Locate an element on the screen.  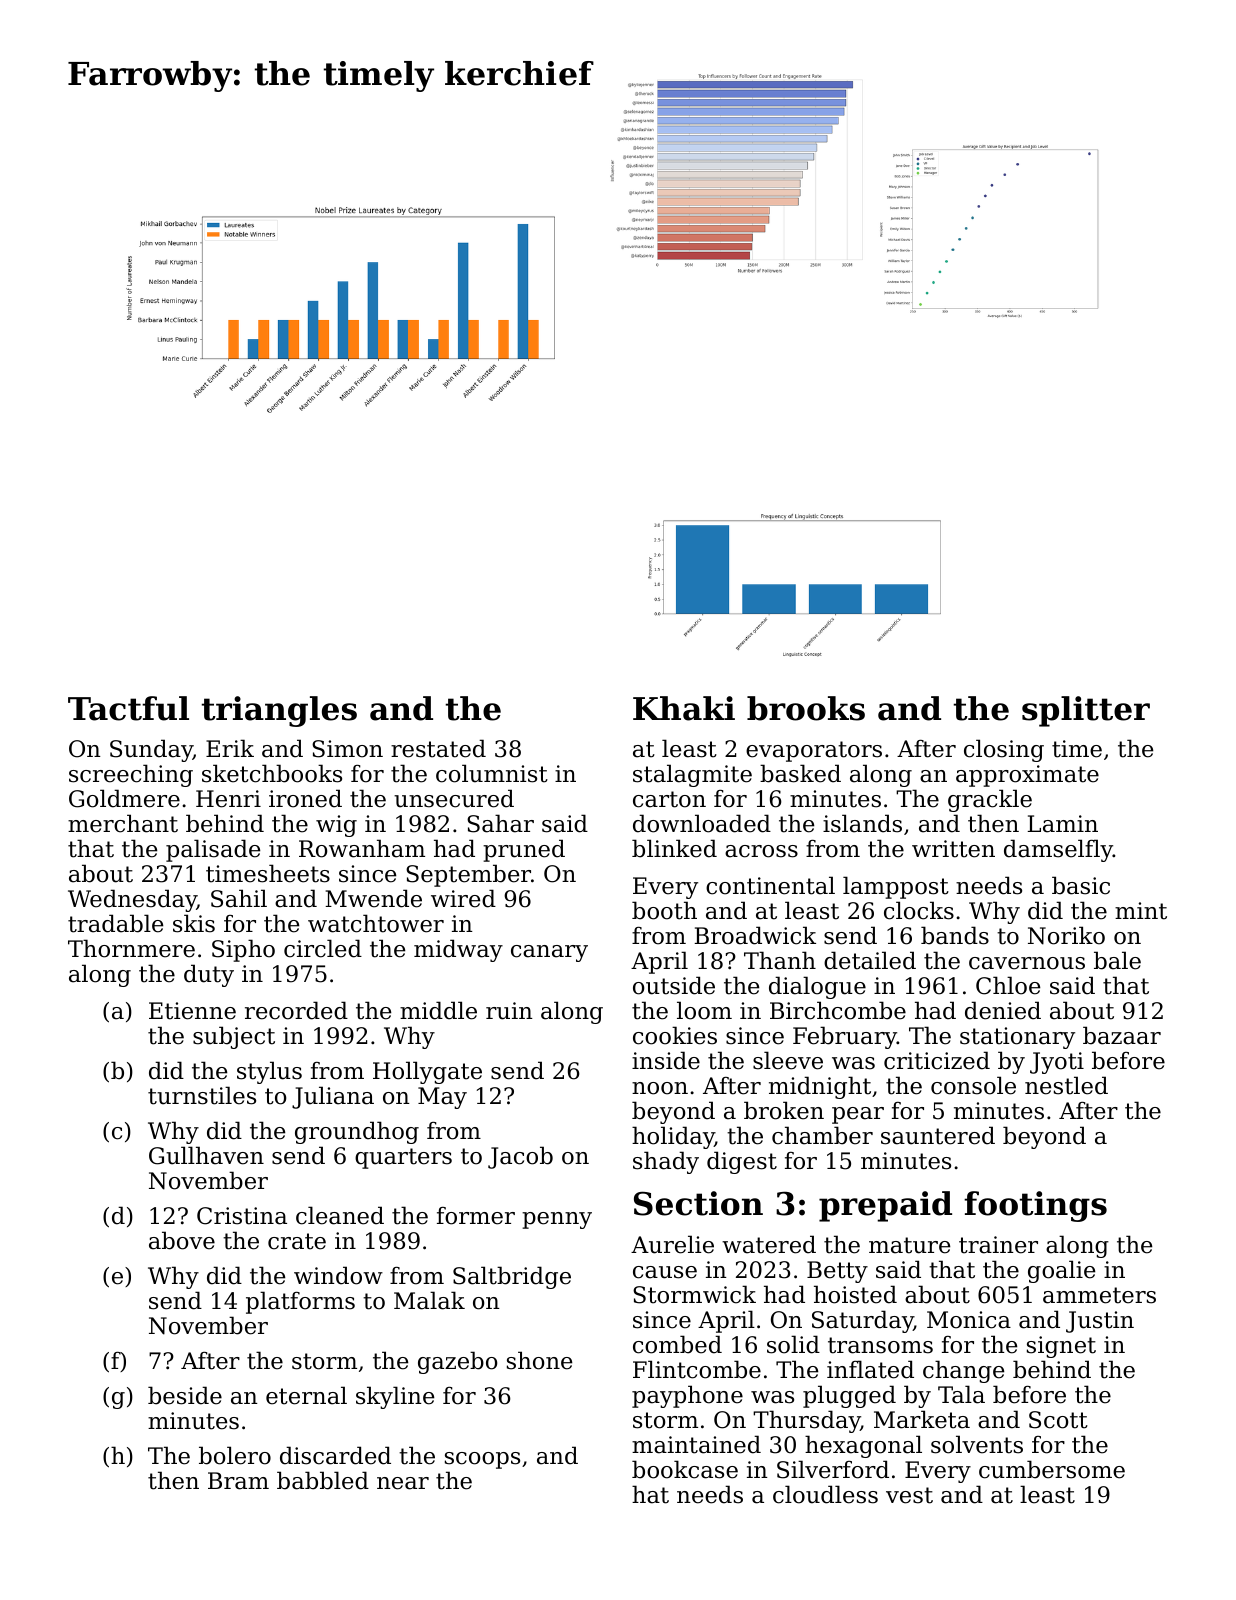
penny is located at coordinates (557, 1220).
